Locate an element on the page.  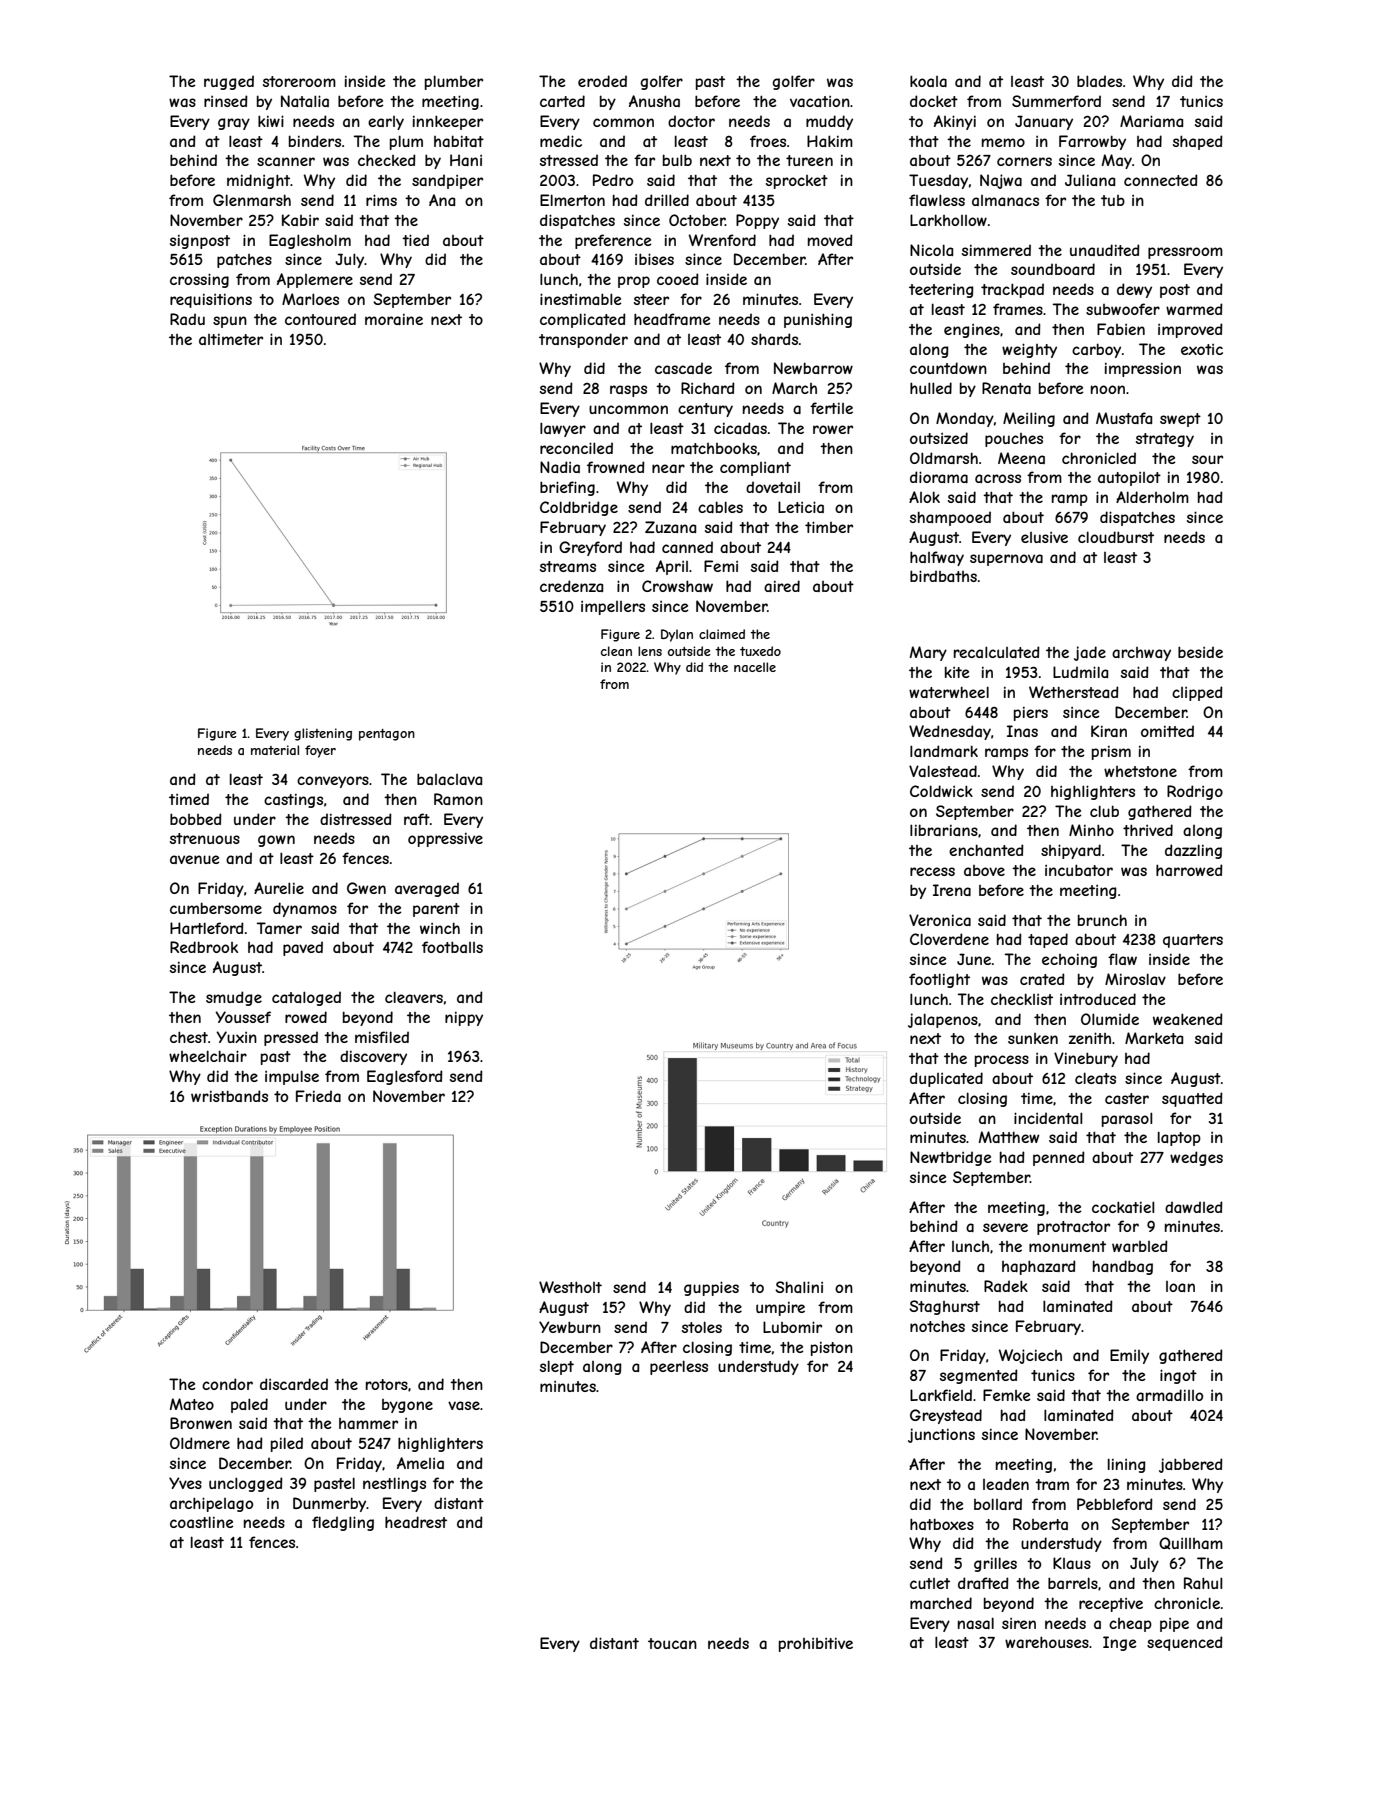
prohibitive is located at coordinates (816, 1645).
